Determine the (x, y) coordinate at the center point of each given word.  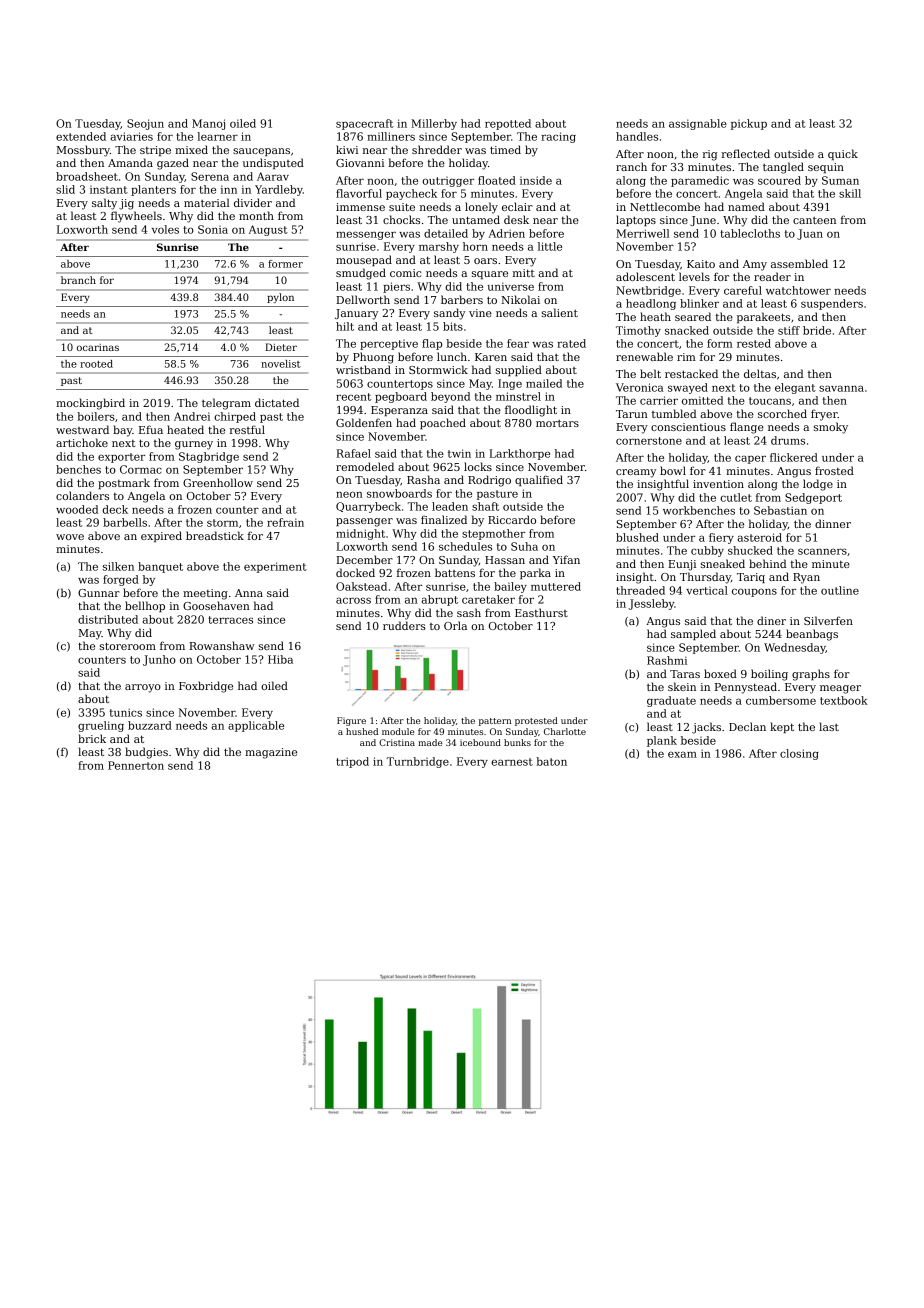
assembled (799, 263)
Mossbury (83, 151)
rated (571, 343)
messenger (366, 235)
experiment (275, 567)
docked (355, 572)
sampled (693, 634)
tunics (126, 712)
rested (754, 343)
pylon (280, 298)
